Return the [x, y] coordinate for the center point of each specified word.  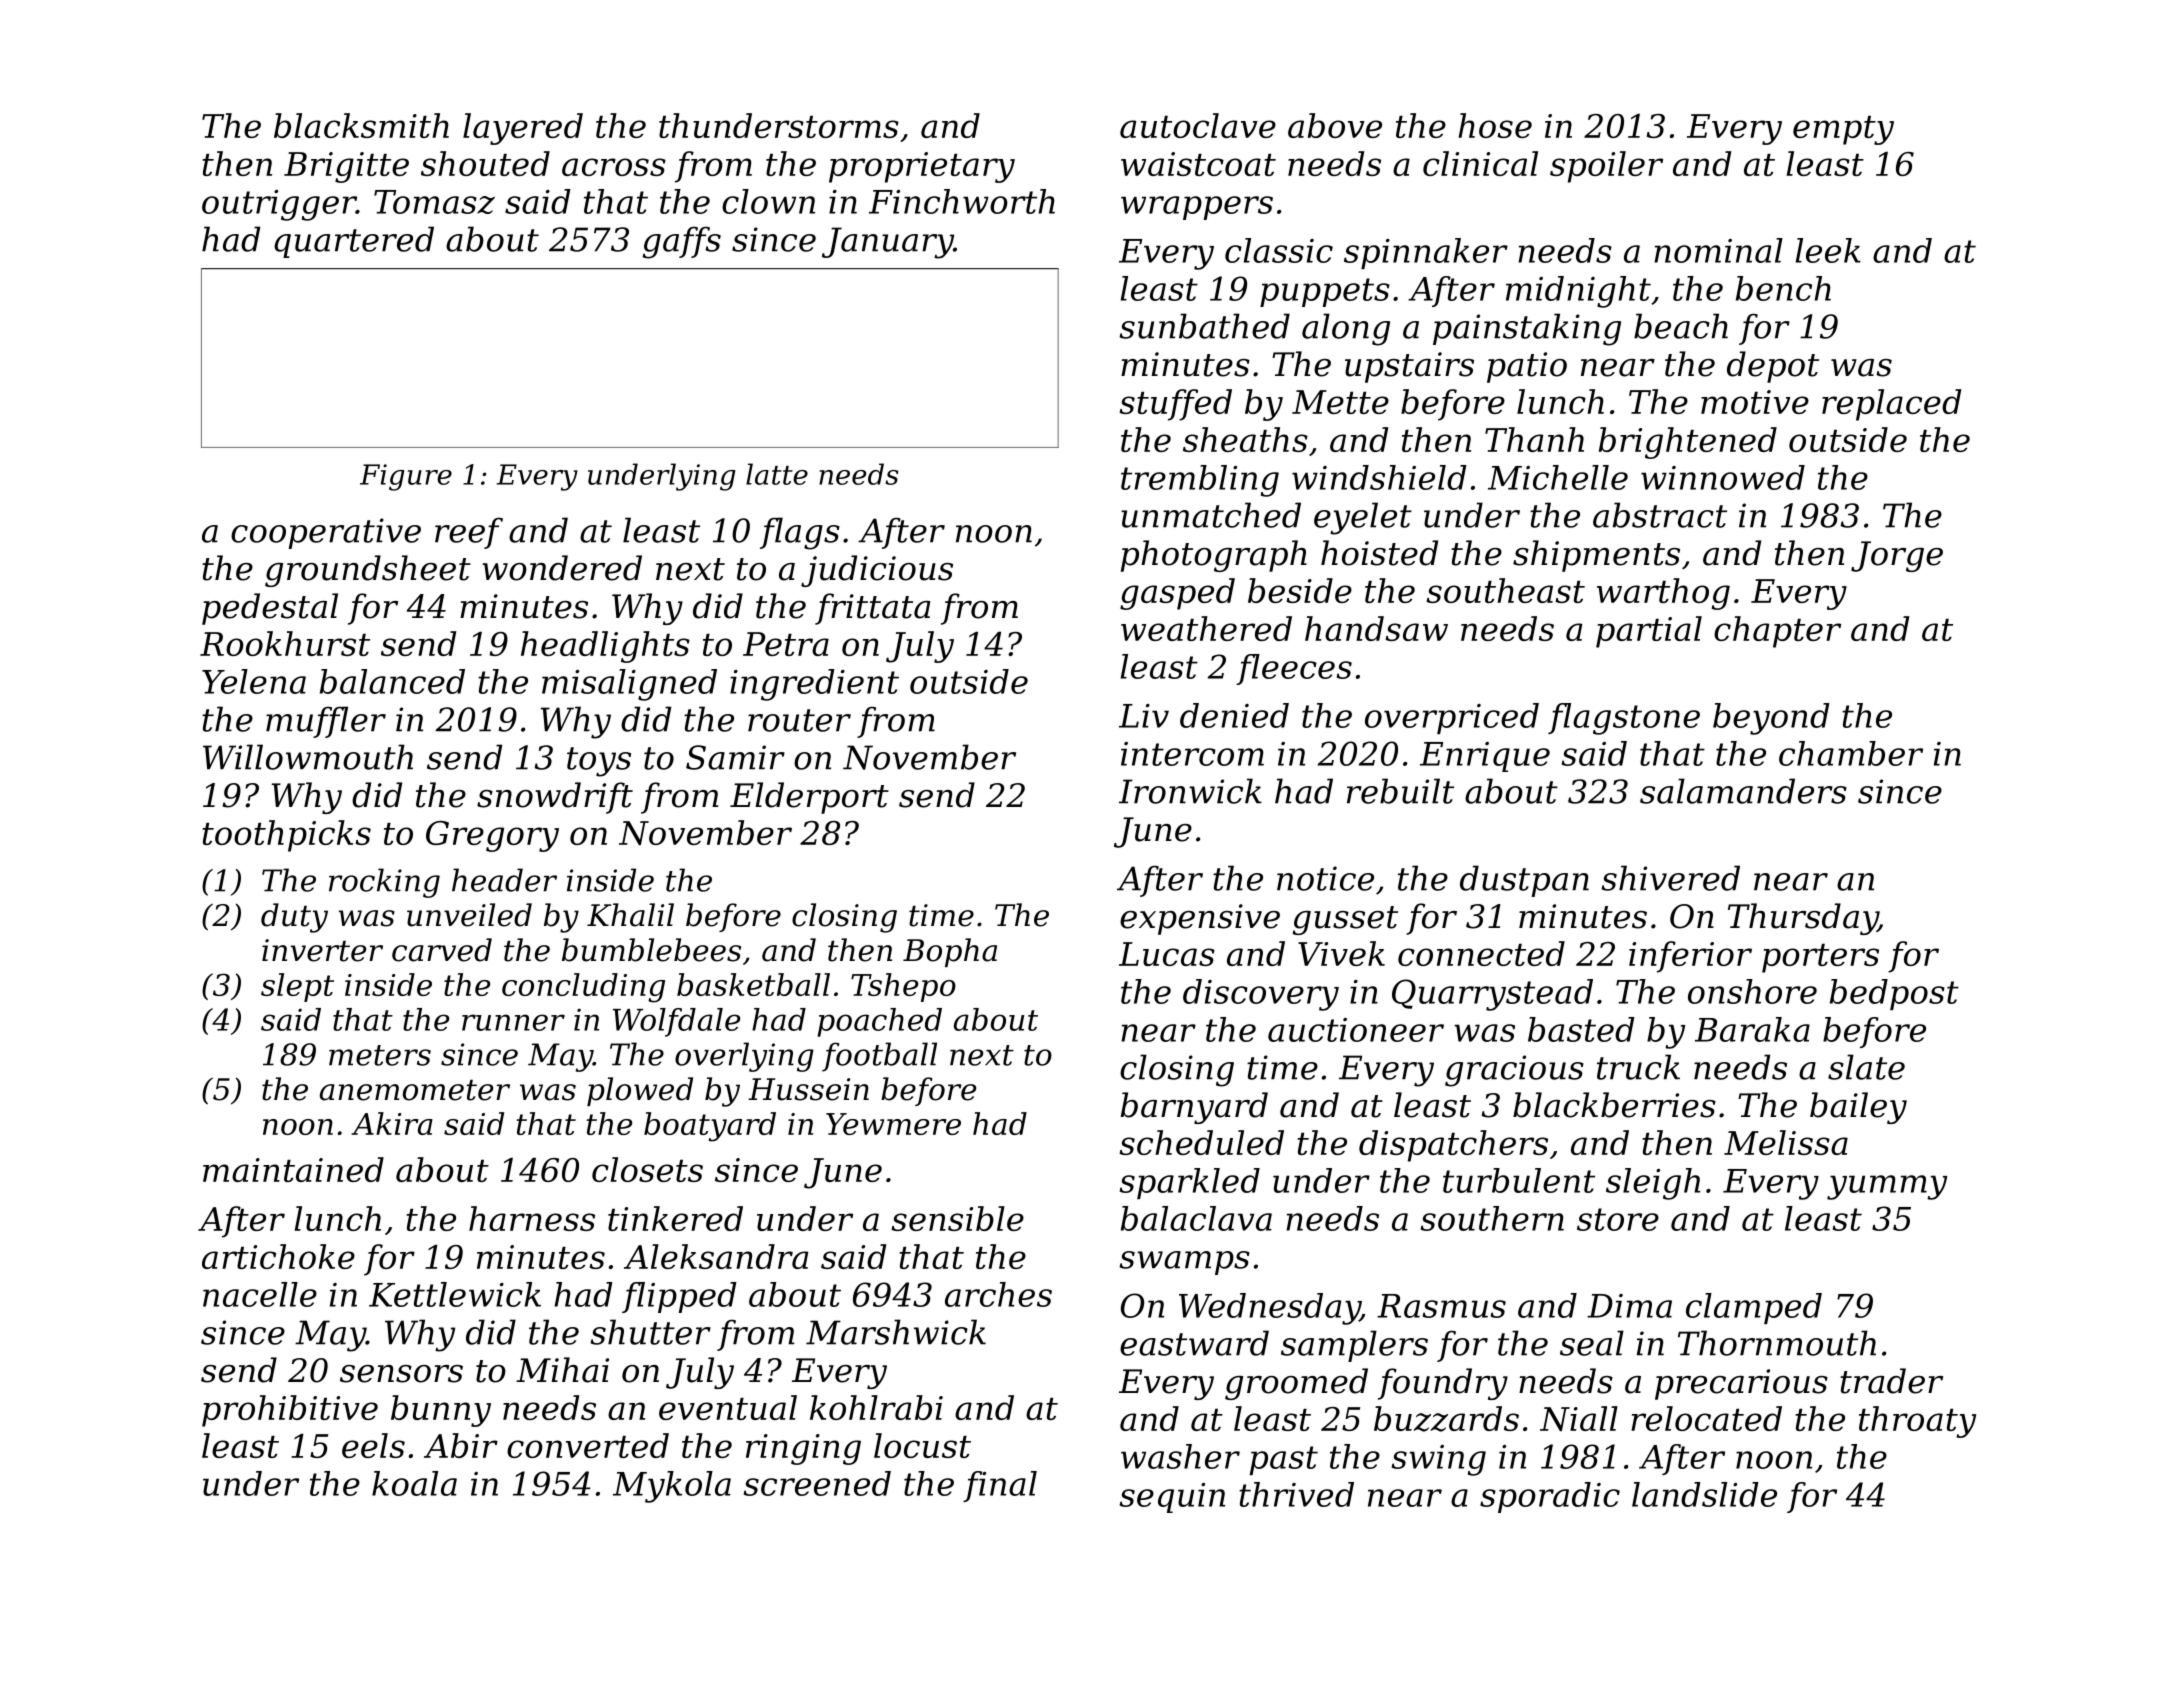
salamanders [1743, 791]
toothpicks [286, 836]
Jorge [1897, 556]
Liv [1144, 716]
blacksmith [361, 125]
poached [879, 1022]
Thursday [1803, 919]
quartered [354, 242]
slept [297, 987]
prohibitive [290, 1411]
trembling [1200, 481]
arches [998, 1294]
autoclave [1198, 125]
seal [1592, 1343]
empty [1843, 130]
